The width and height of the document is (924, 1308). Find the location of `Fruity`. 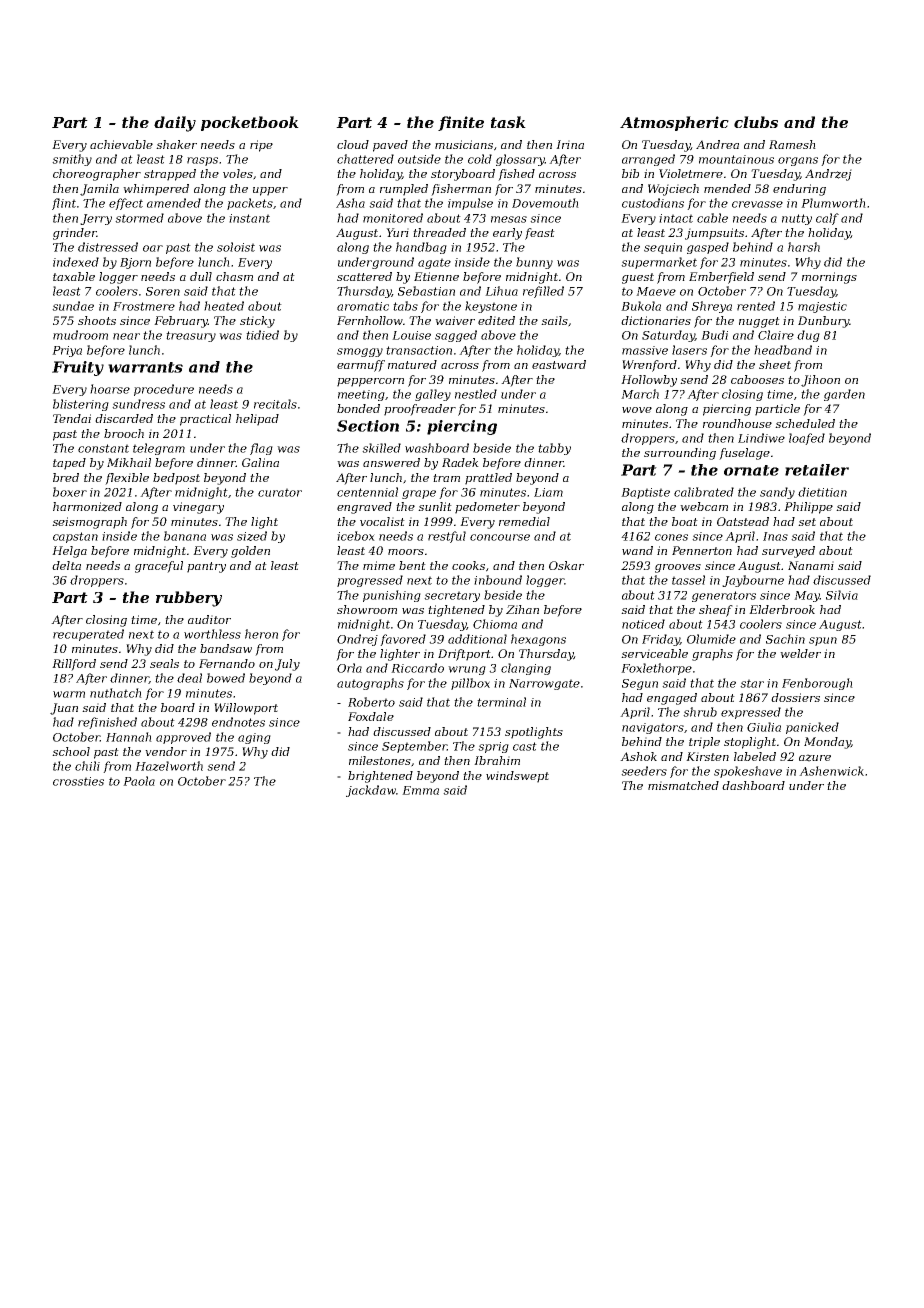

Fruity is located at coordinates (78, 368).
